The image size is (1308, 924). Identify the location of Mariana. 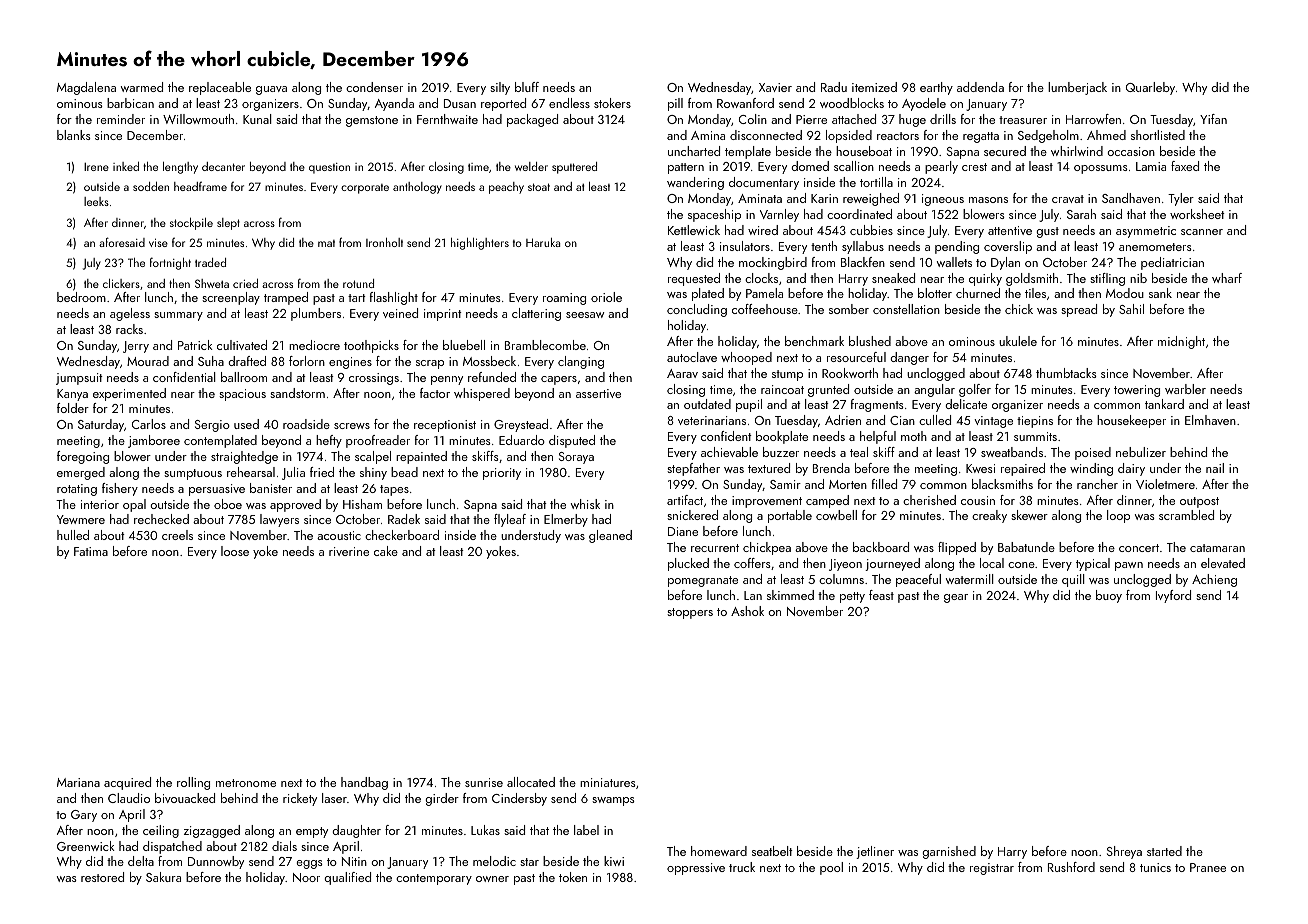
(78, 782).
